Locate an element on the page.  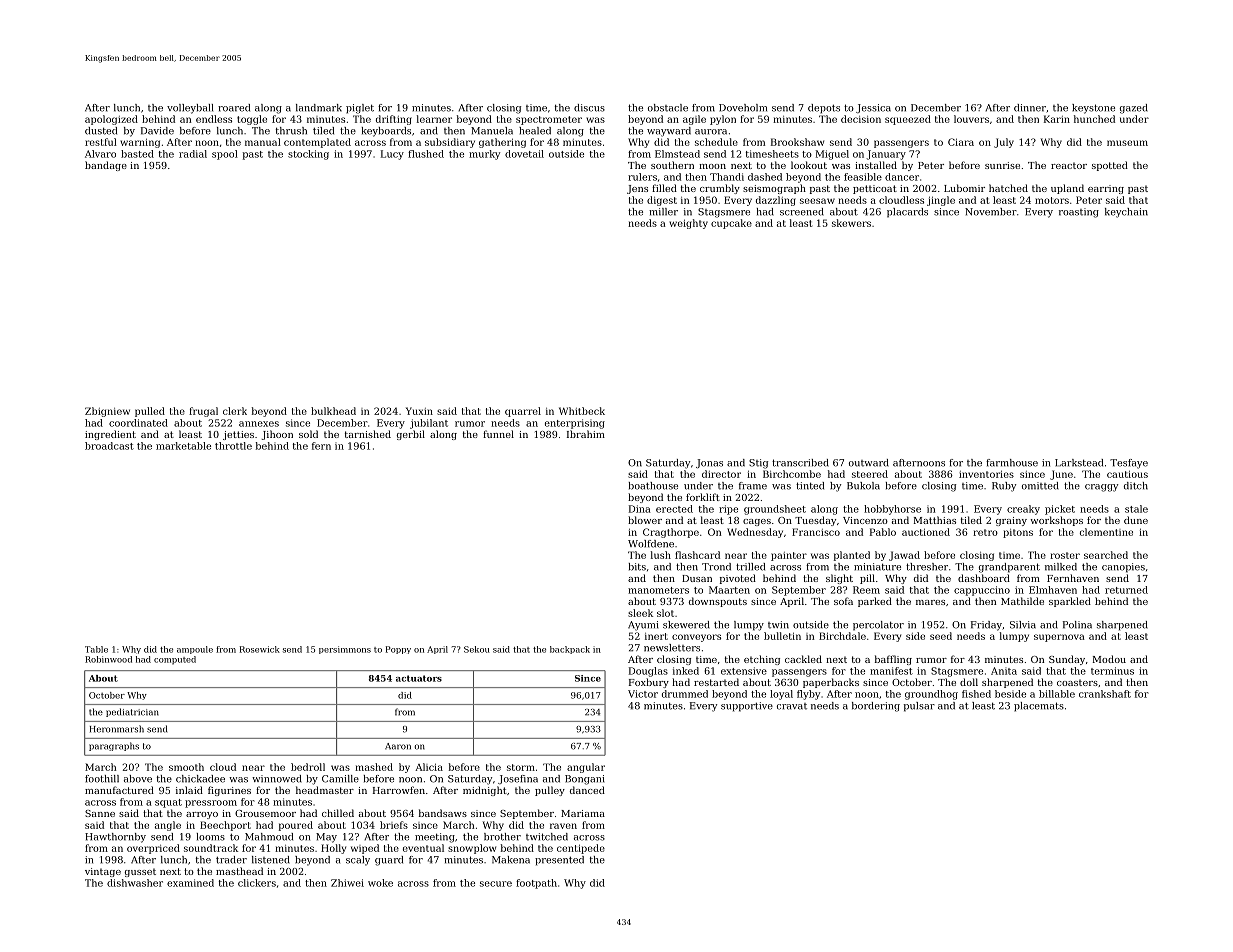
learner is located at coordinates (434, 119).
